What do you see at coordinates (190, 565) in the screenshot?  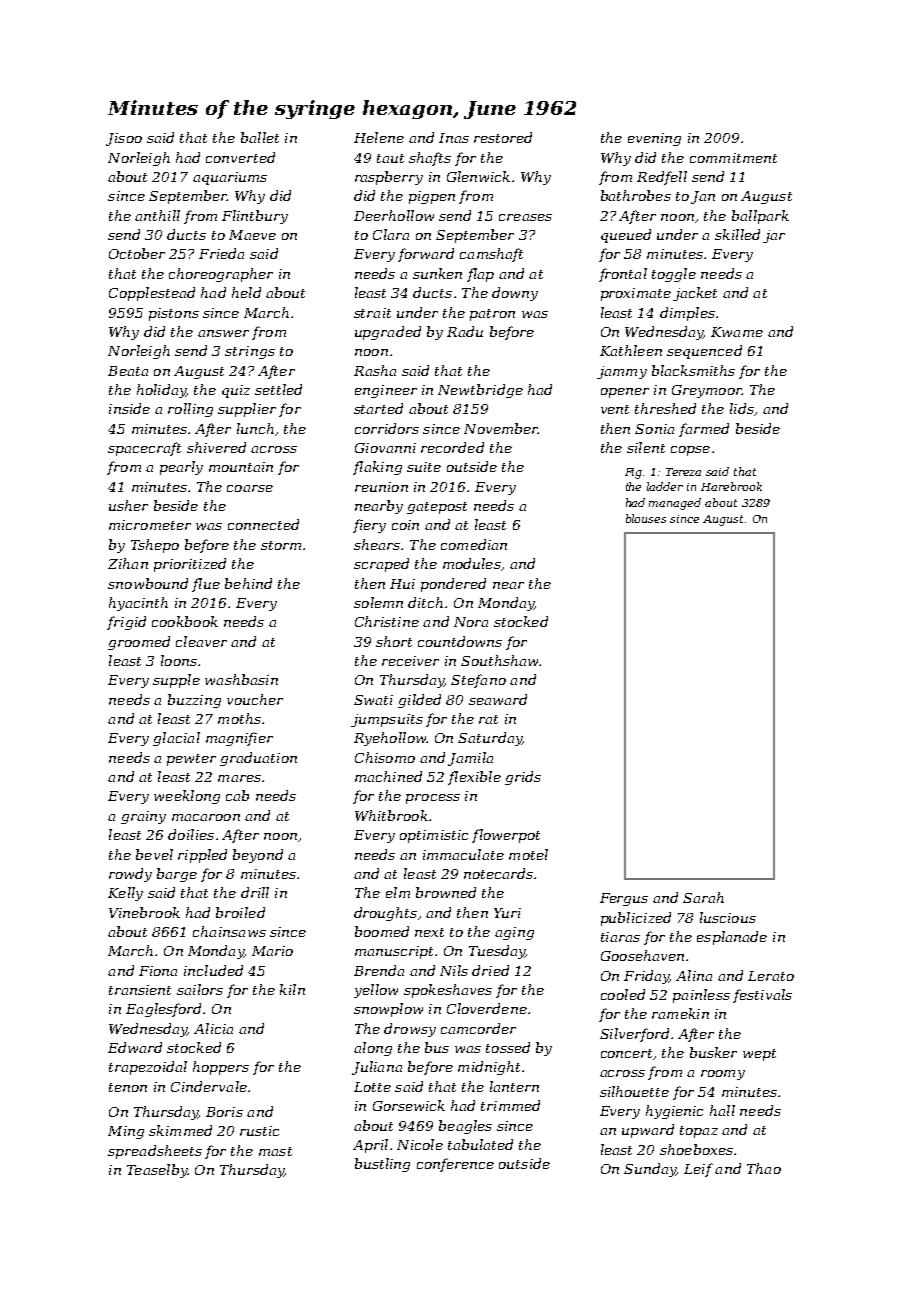 I see `prioritized` at bounding box center [190, 565].
